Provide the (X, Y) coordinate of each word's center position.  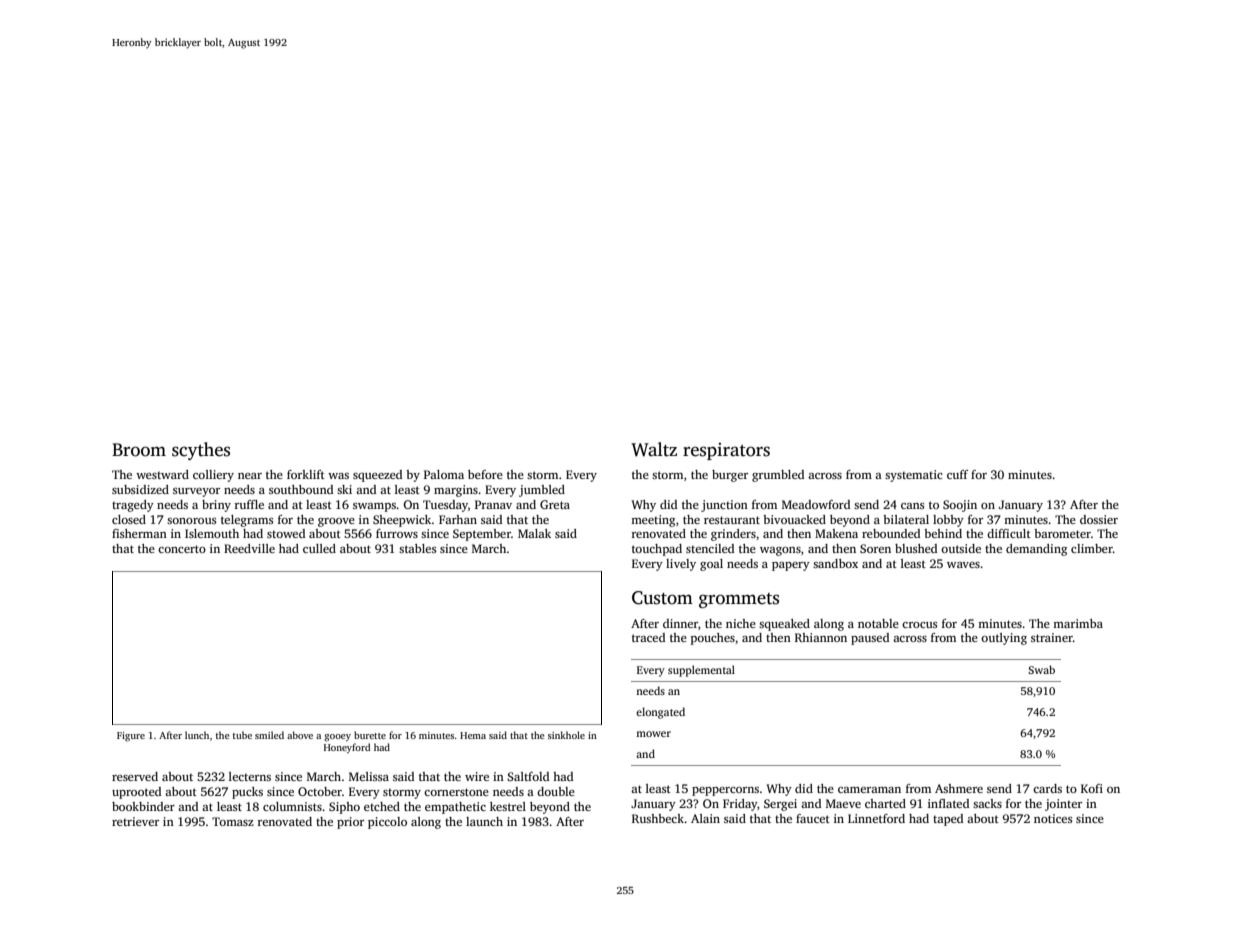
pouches (713, 639)
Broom (139, 450)
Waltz (654, 449)
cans (913, 506)
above (300, 735)
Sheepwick (402, 521)
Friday (740, 805)
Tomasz (233, 821)
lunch (197, 735)
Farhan (458, 519)
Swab (1041, 669)
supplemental (701, 671)
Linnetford (876, 818)
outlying (1004, 639)
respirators (726, 451)
